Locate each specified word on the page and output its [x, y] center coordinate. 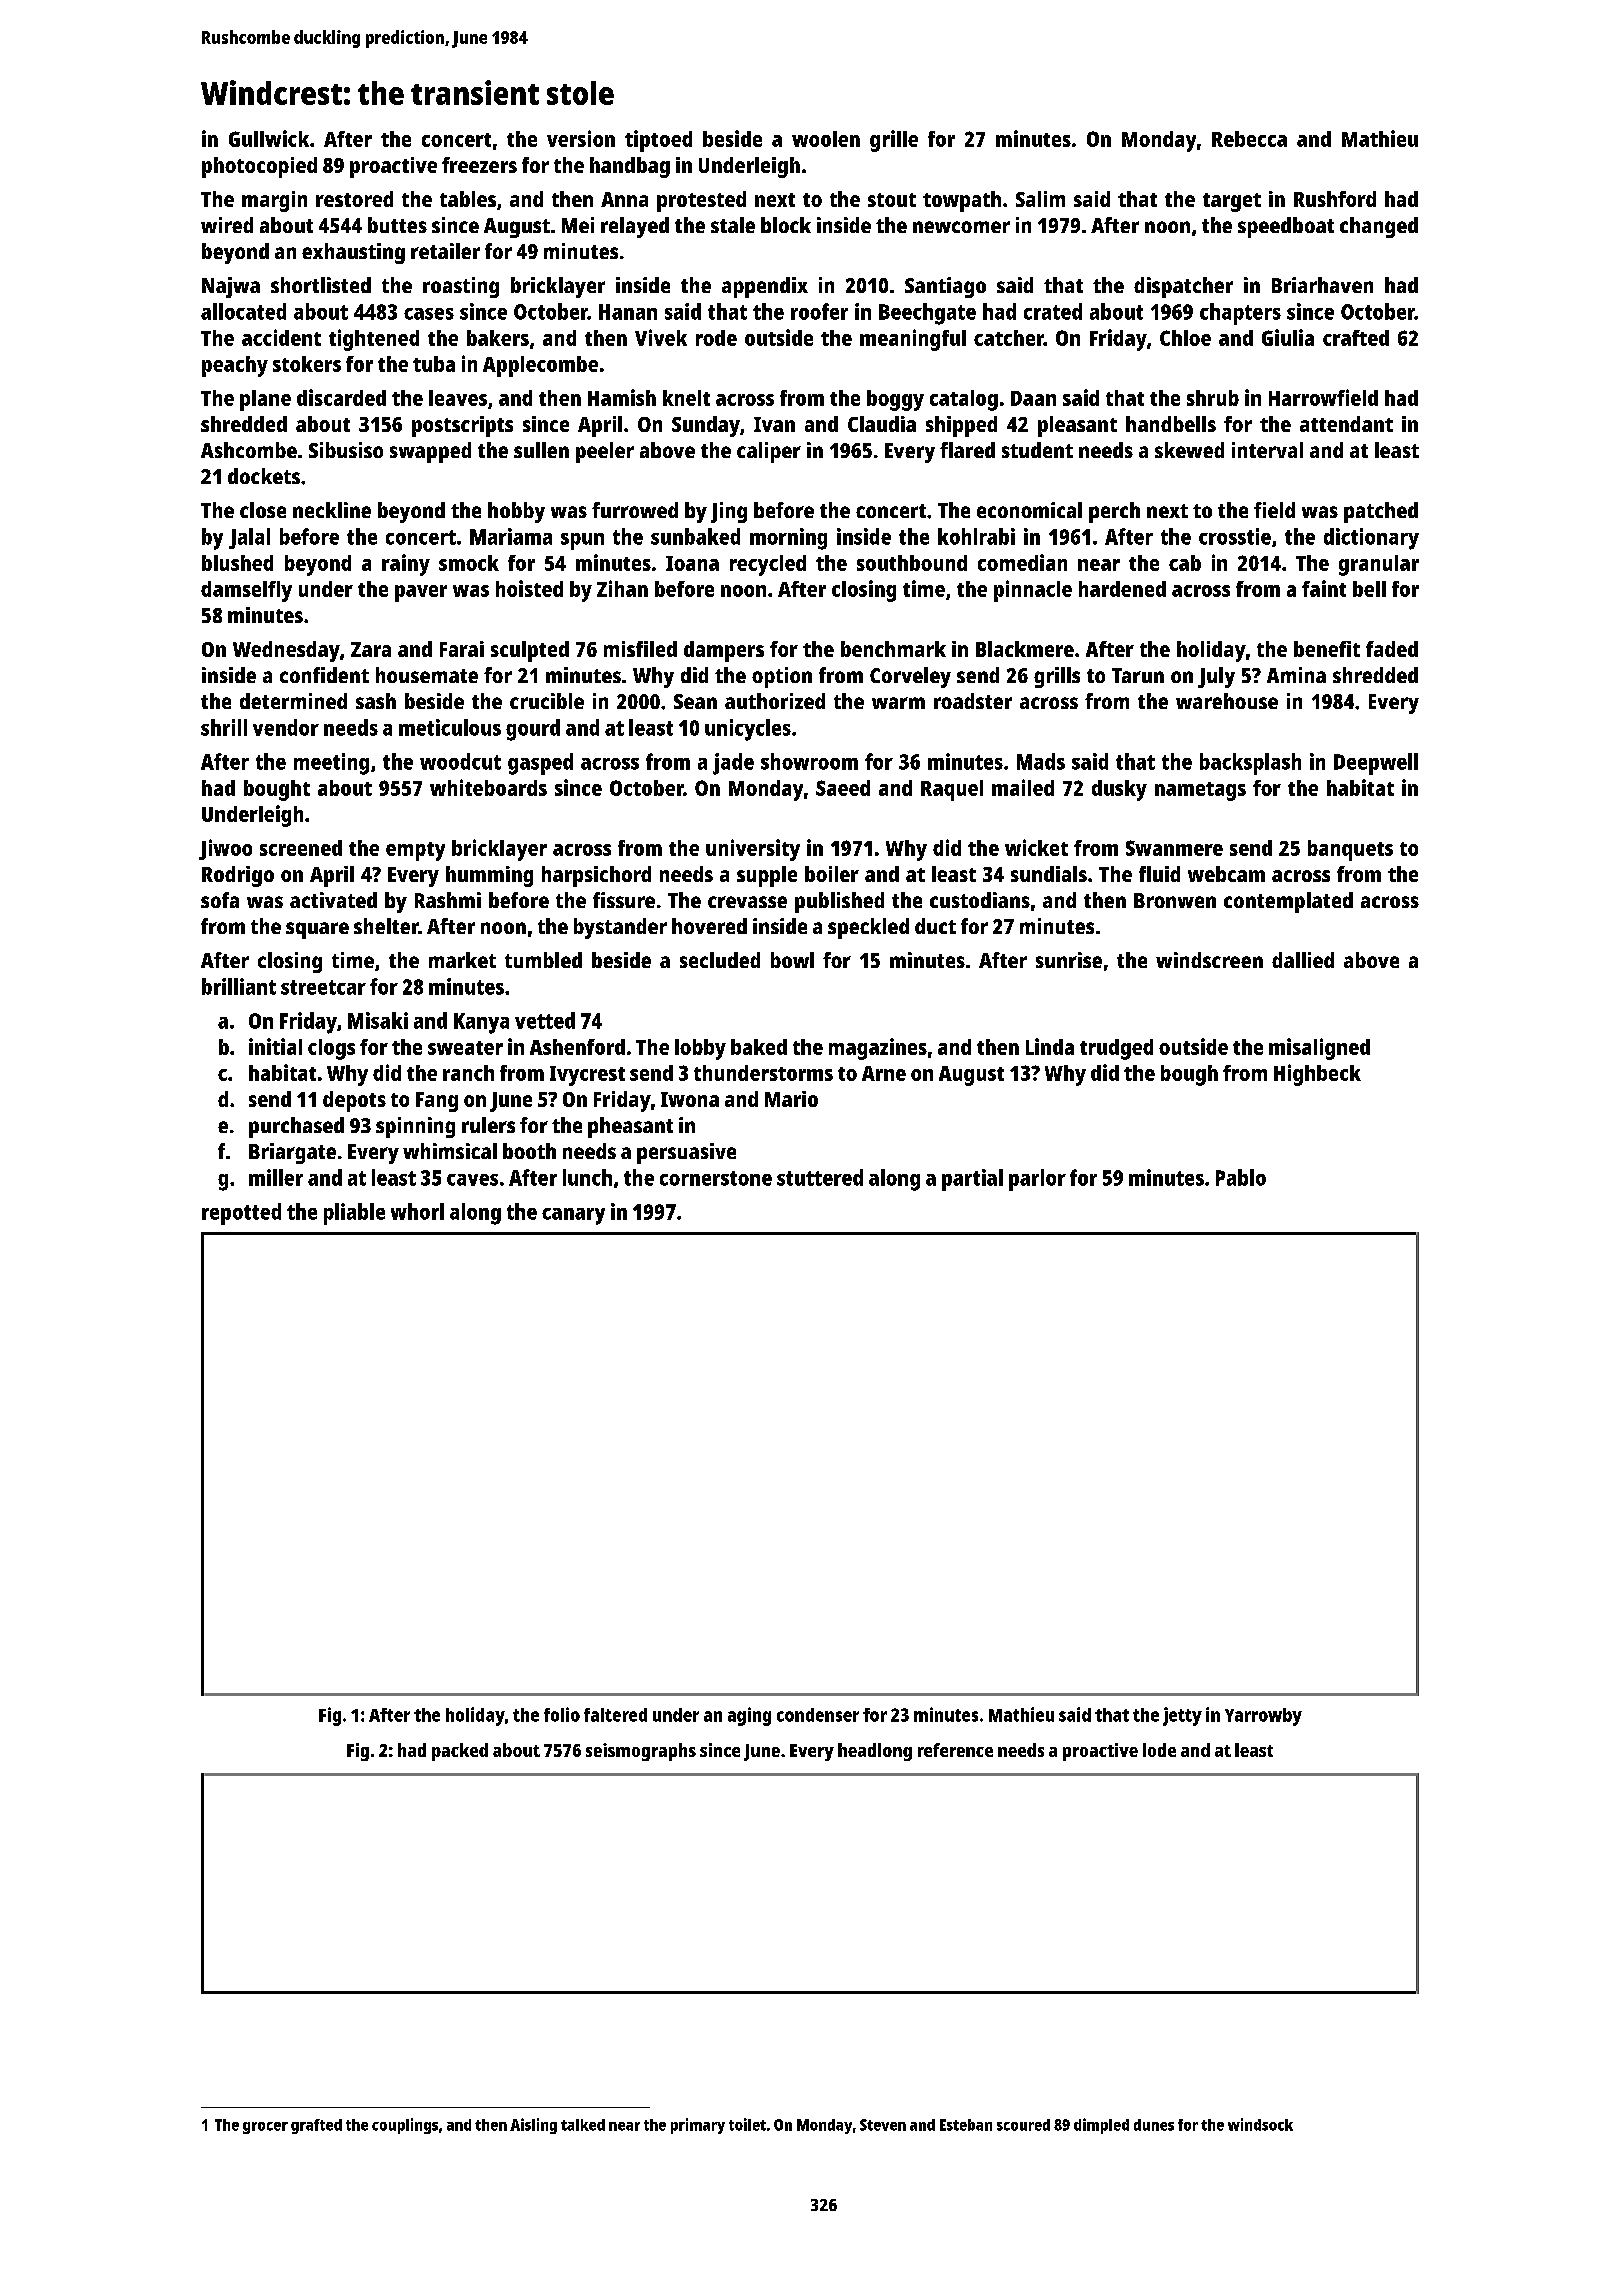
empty [415, 851]
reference [955, 1750]
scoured [1023, 2125]
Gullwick [269, 138]
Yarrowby [1263, 1717]
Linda [1050, 1046]
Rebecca [1249, 139]
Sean [695, 701]
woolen [826, 139]
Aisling [533, 2126]
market [462, 960]
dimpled [1101, 2126]
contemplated [1288, 902]
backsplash [1250, 764]
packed [460, 1752]
